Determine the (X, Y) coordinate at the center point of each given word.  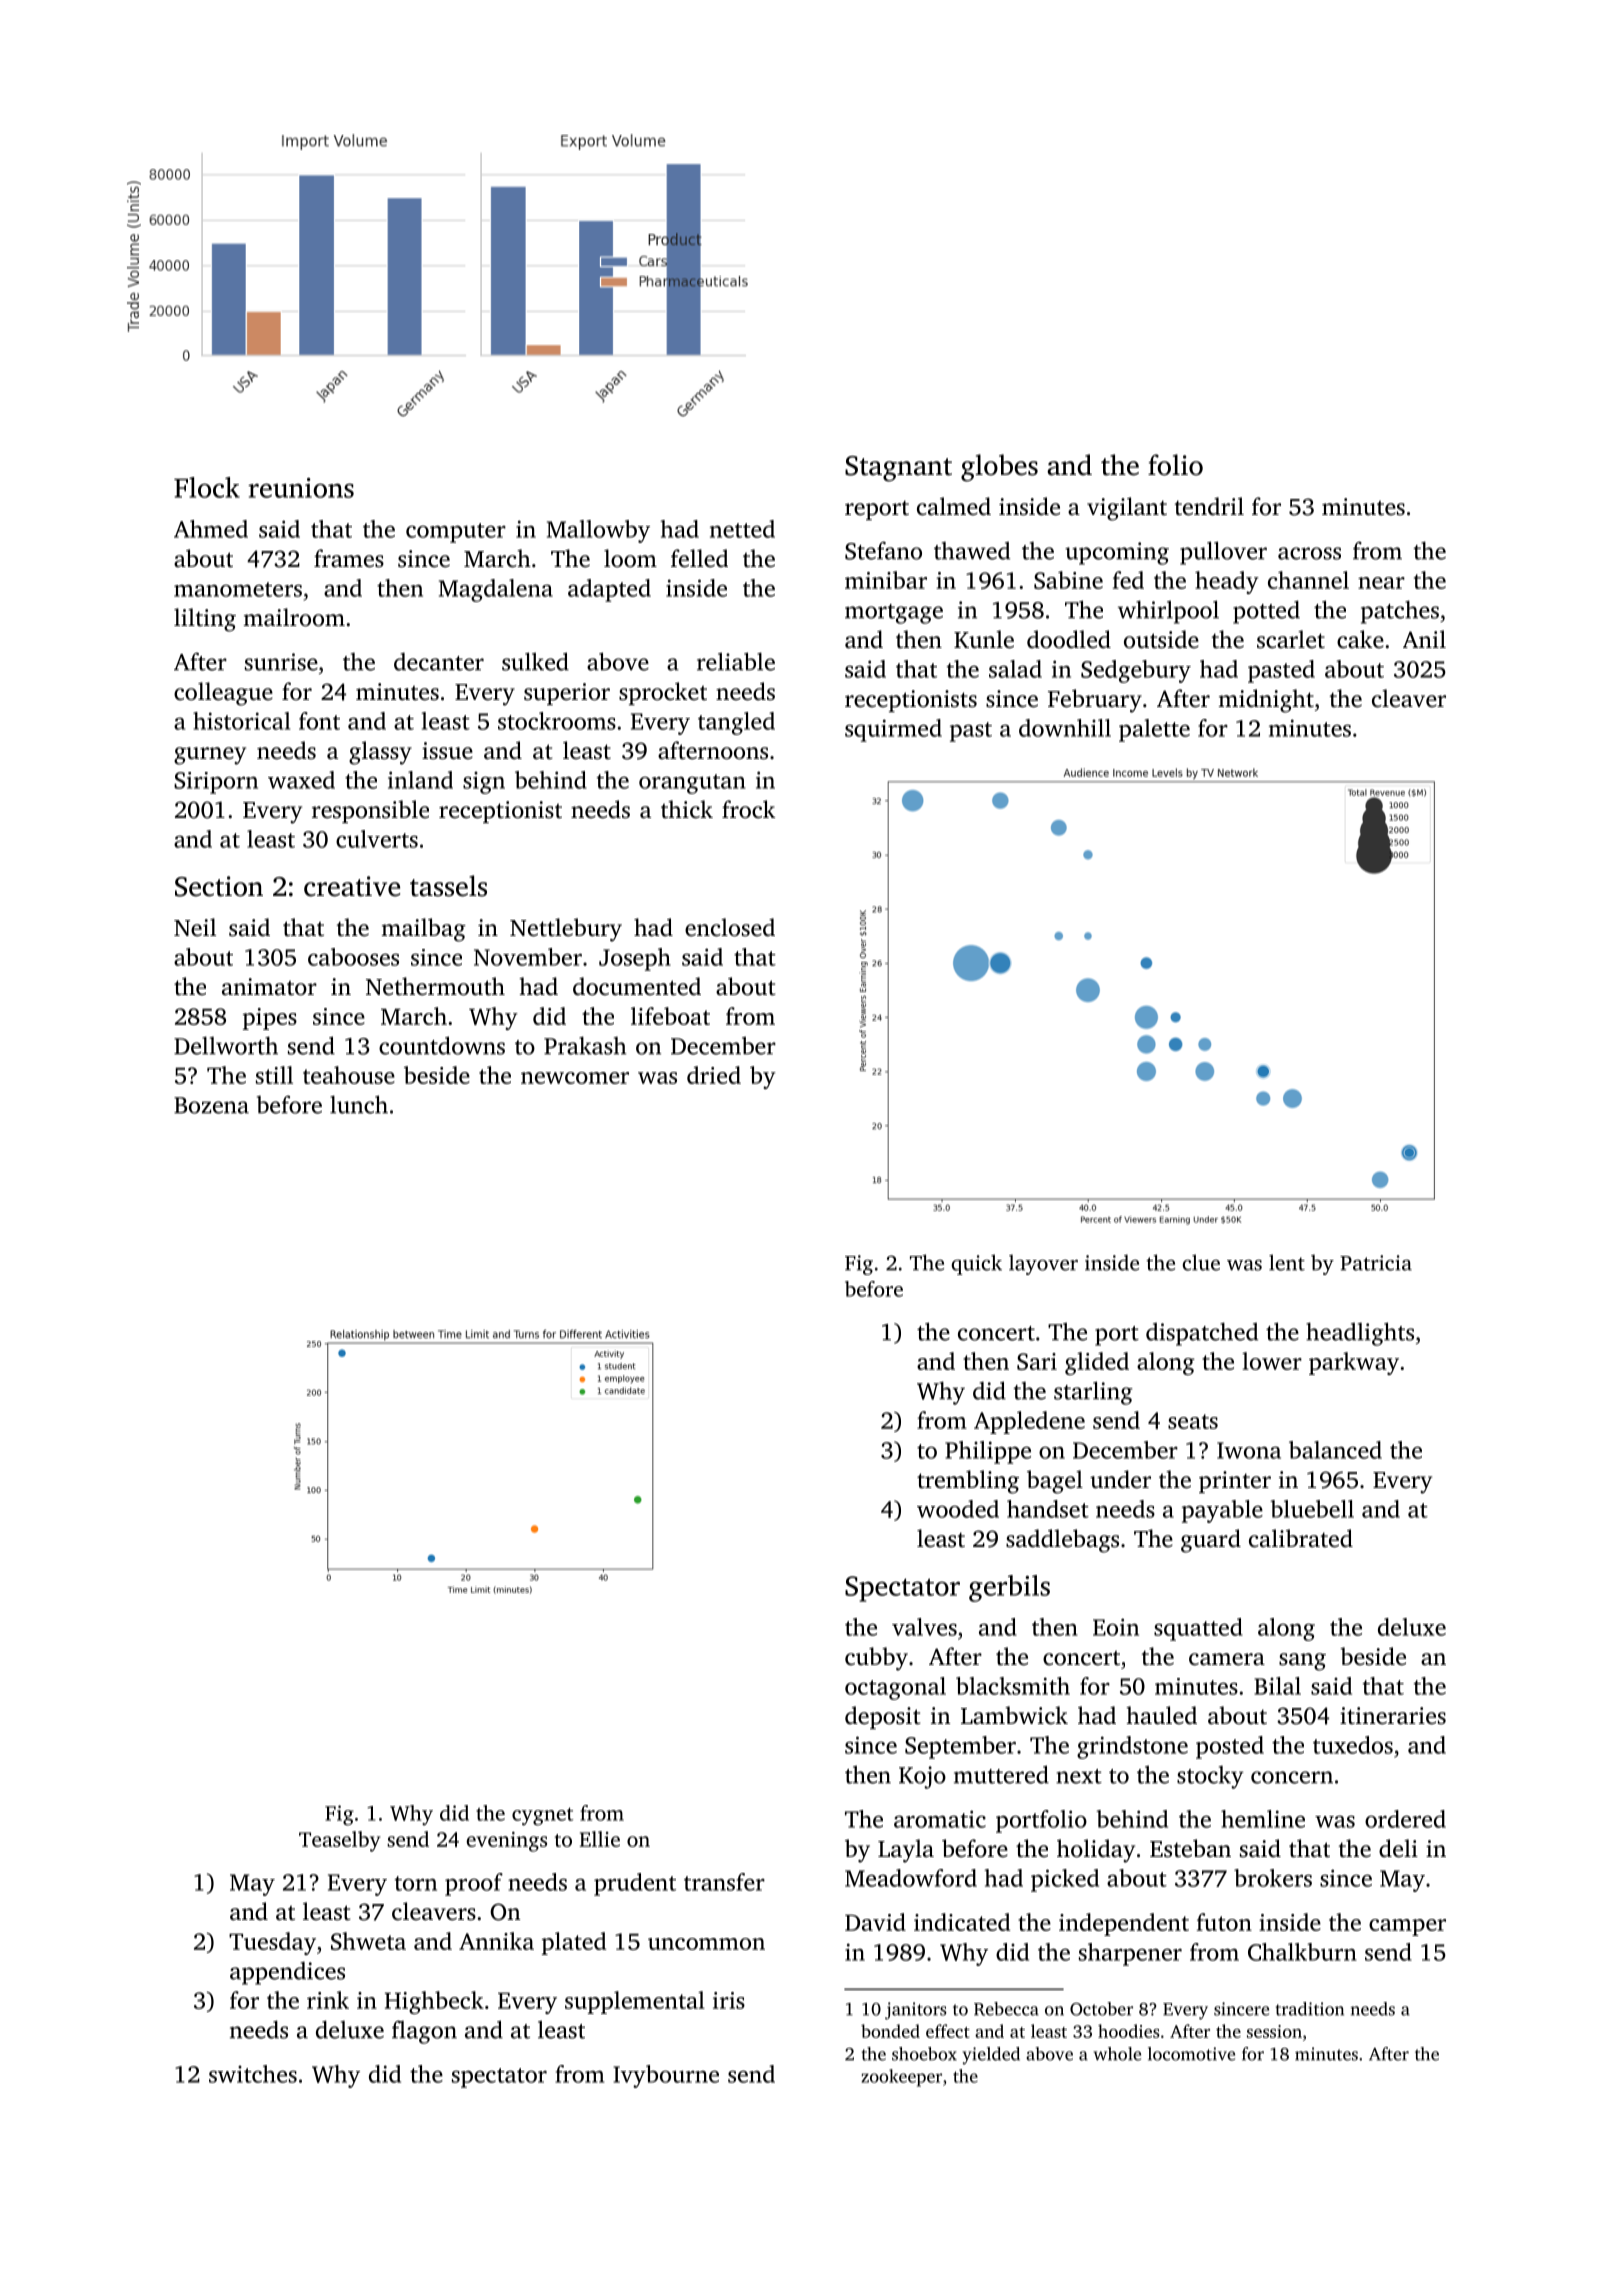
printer (1235, 1482)
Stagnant (898, 469)
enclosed (730, 927)
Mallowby (598, 531)
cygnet (542, 1817)
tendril (1209, 506)
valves (924, 1627)
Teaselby (339, 1841)
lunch (359, 1104)
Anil (1424, 639)
